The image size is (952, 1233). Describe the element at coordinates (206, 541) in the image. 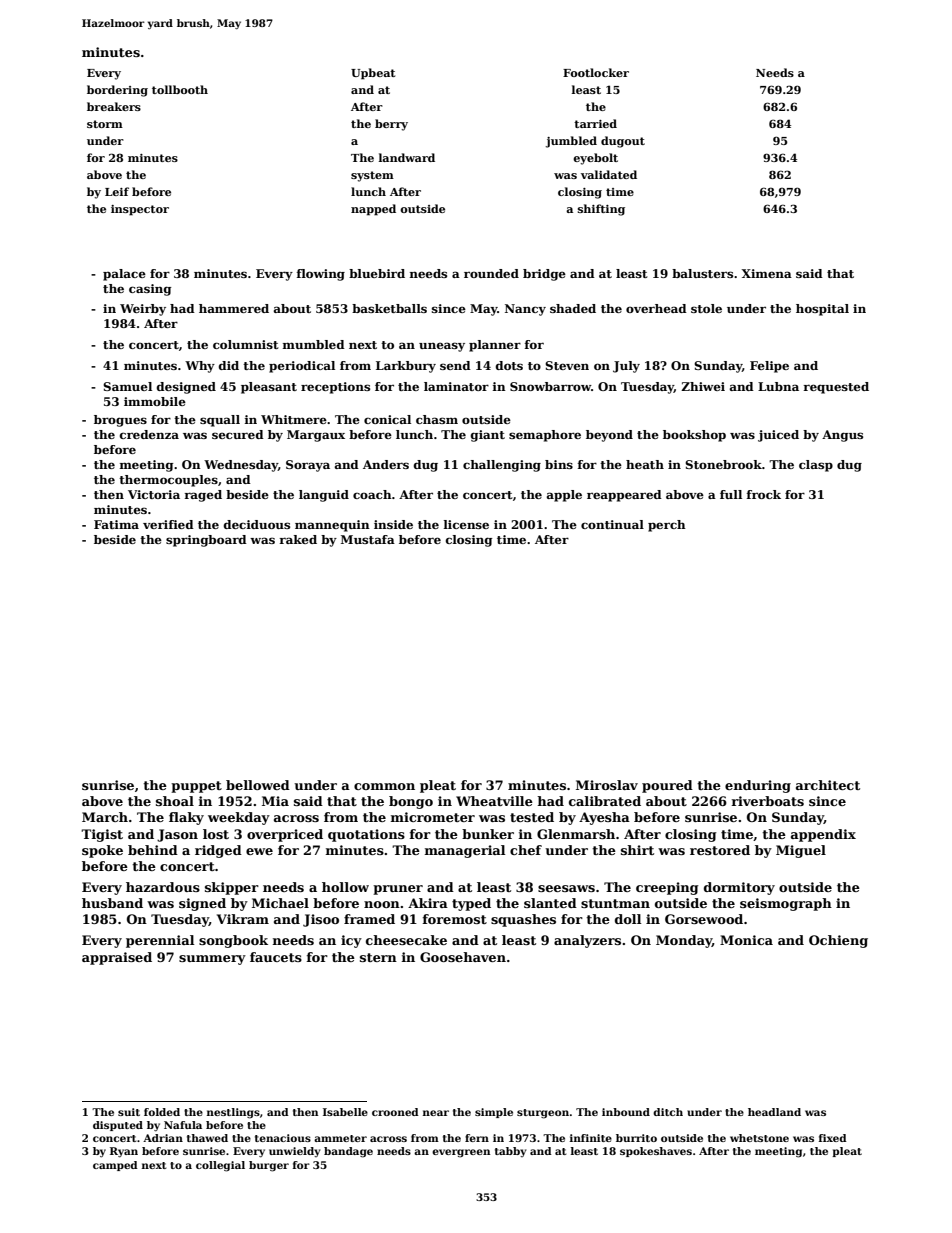

I see `springboard` at that location.
